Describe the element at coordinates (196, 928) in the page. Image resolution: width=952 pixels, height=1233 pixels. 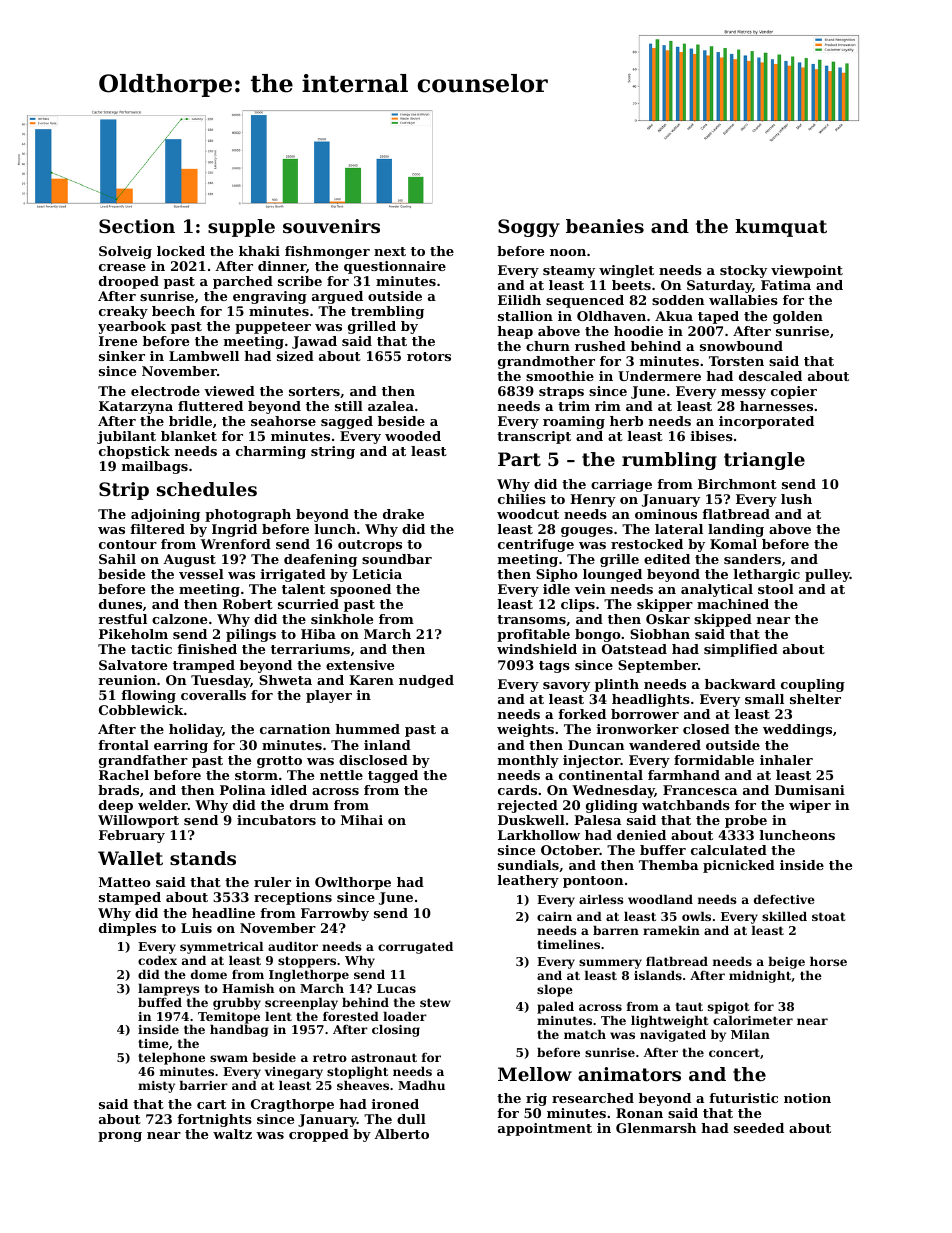
I see `Luis` at that location.
